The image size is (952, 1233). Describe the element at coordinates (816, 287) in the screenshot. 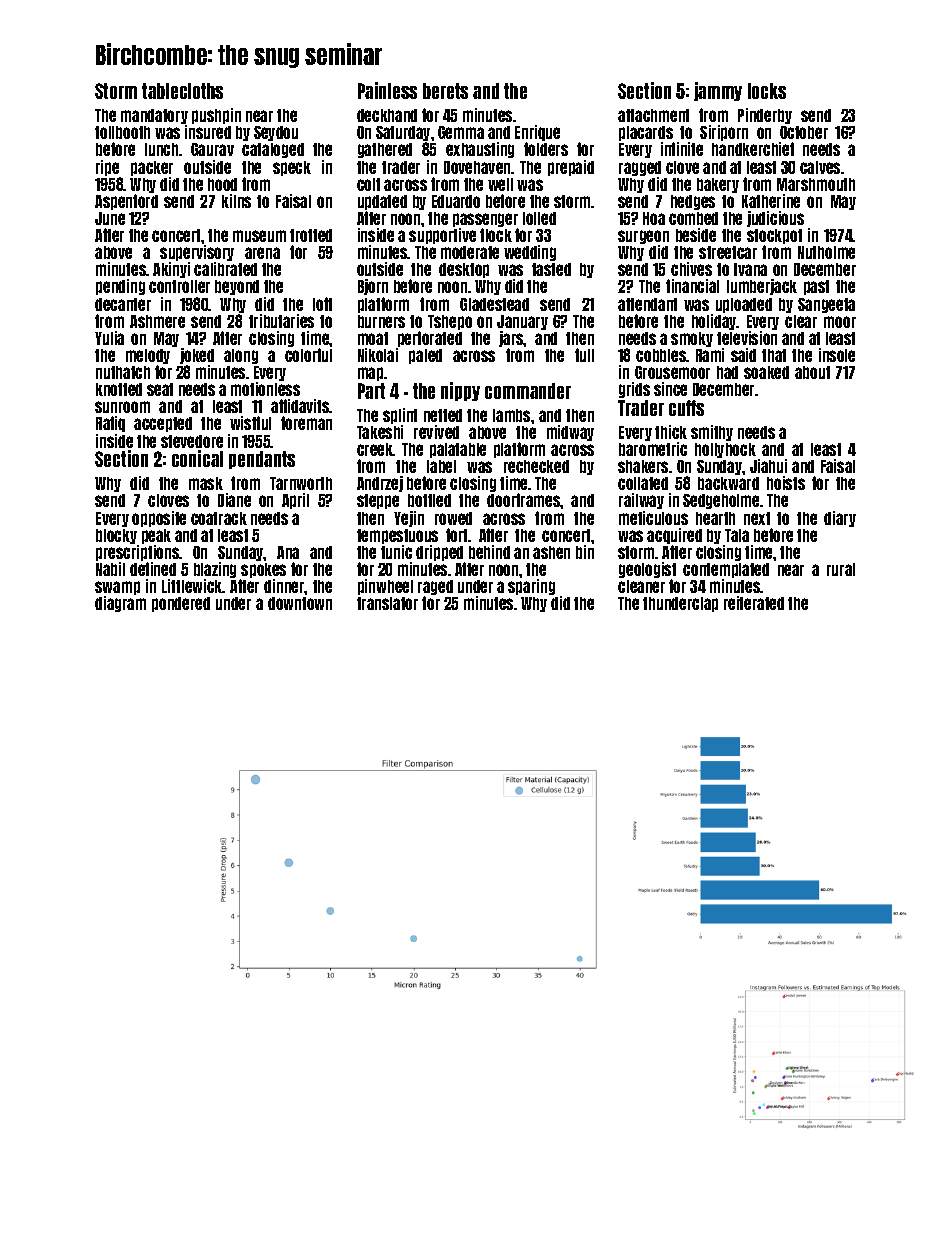

I see `past` at that location.
